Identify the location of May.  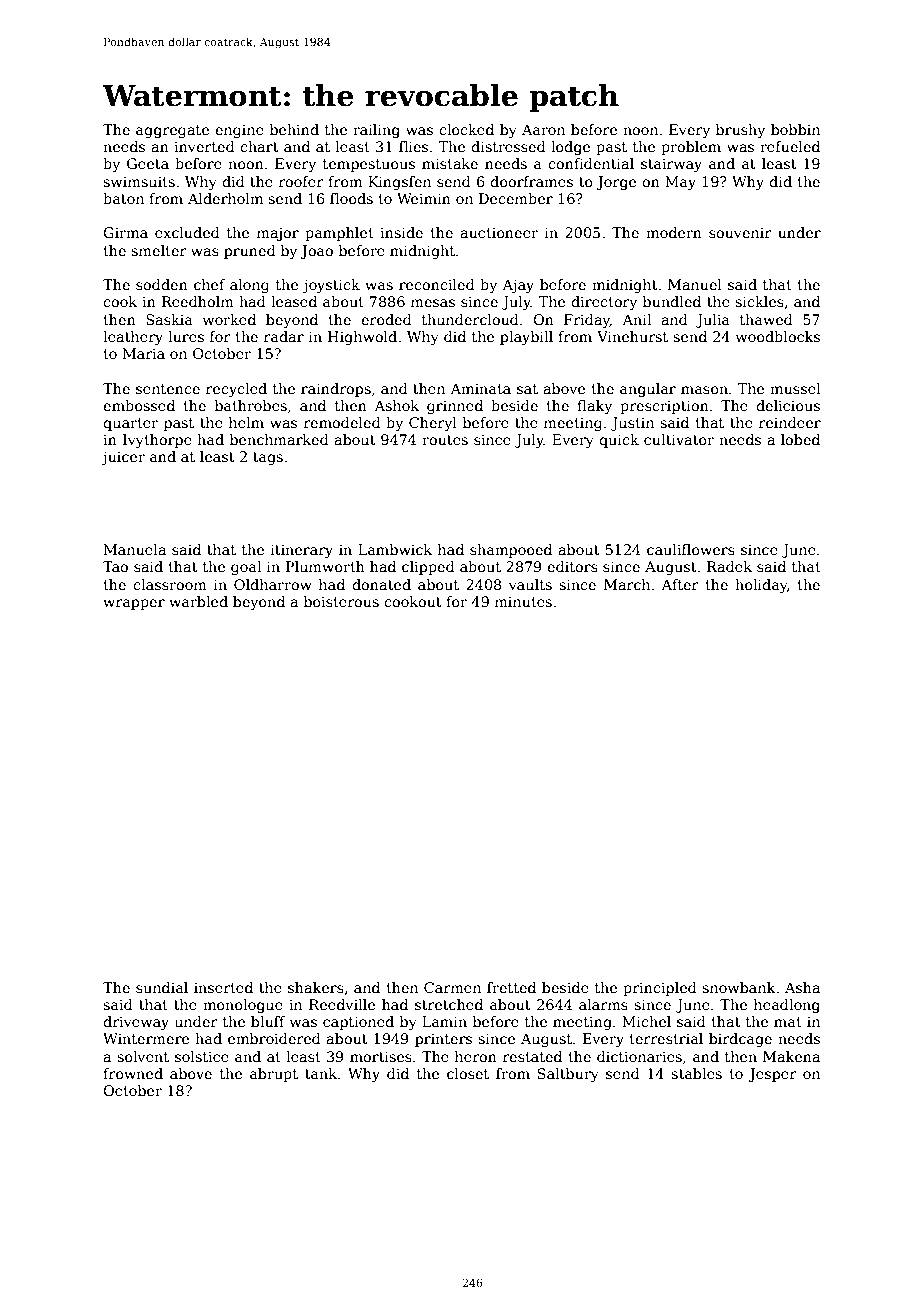
(680, 183).
